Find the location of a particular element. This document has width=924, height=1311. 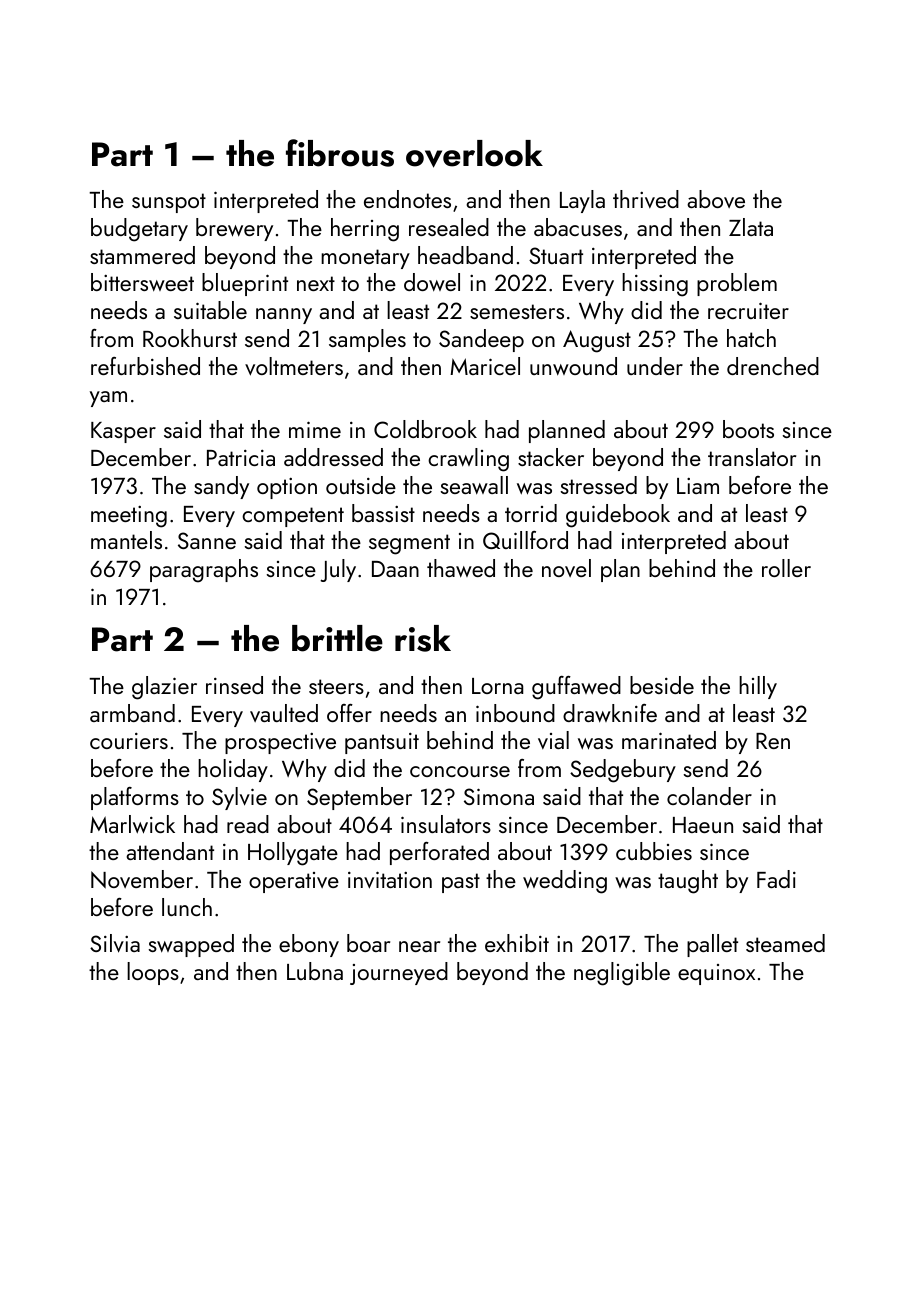

pallet is located at coordinates (712, 945).
